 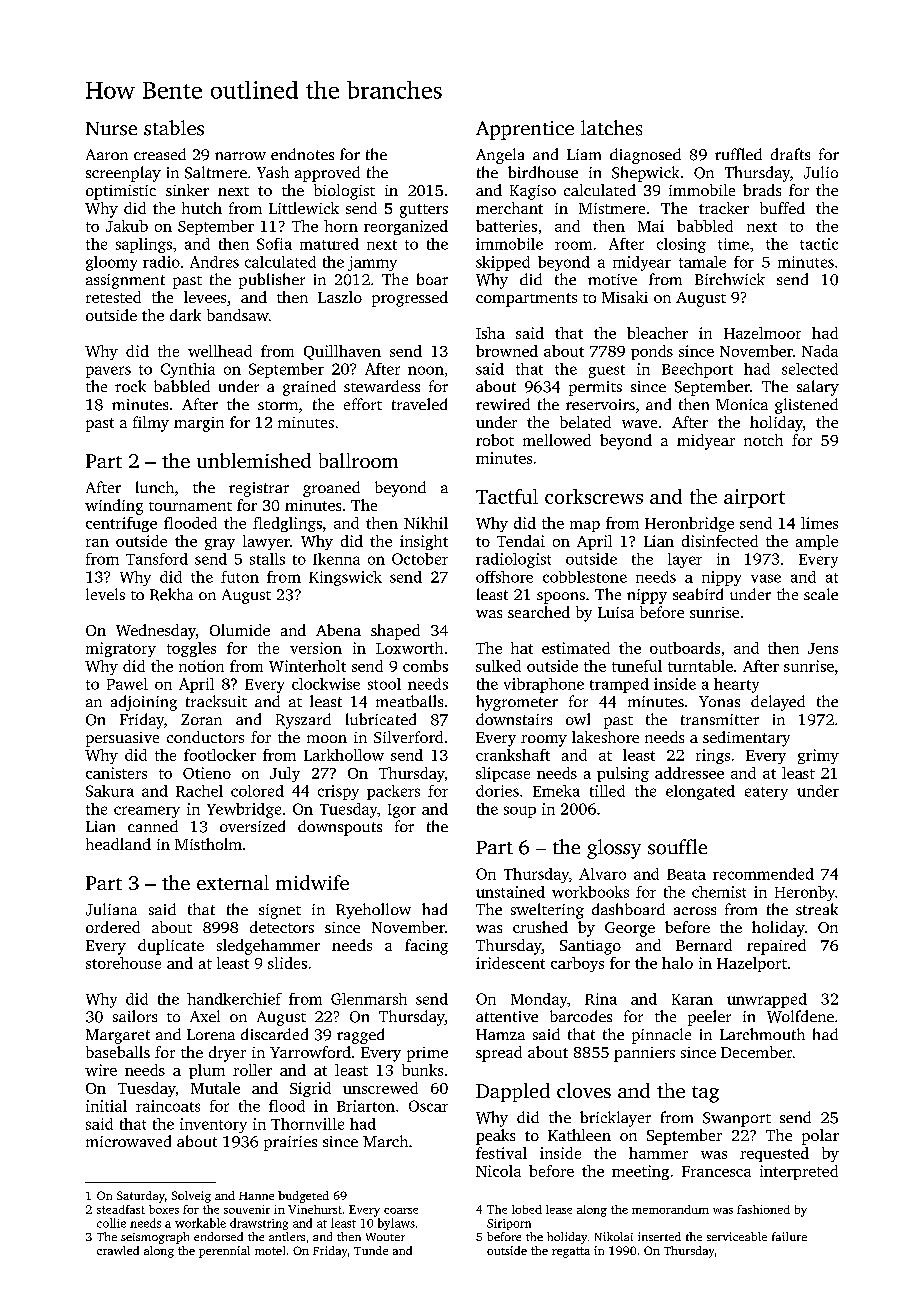 I want to click on initial, so click(x=106, y=1106).
